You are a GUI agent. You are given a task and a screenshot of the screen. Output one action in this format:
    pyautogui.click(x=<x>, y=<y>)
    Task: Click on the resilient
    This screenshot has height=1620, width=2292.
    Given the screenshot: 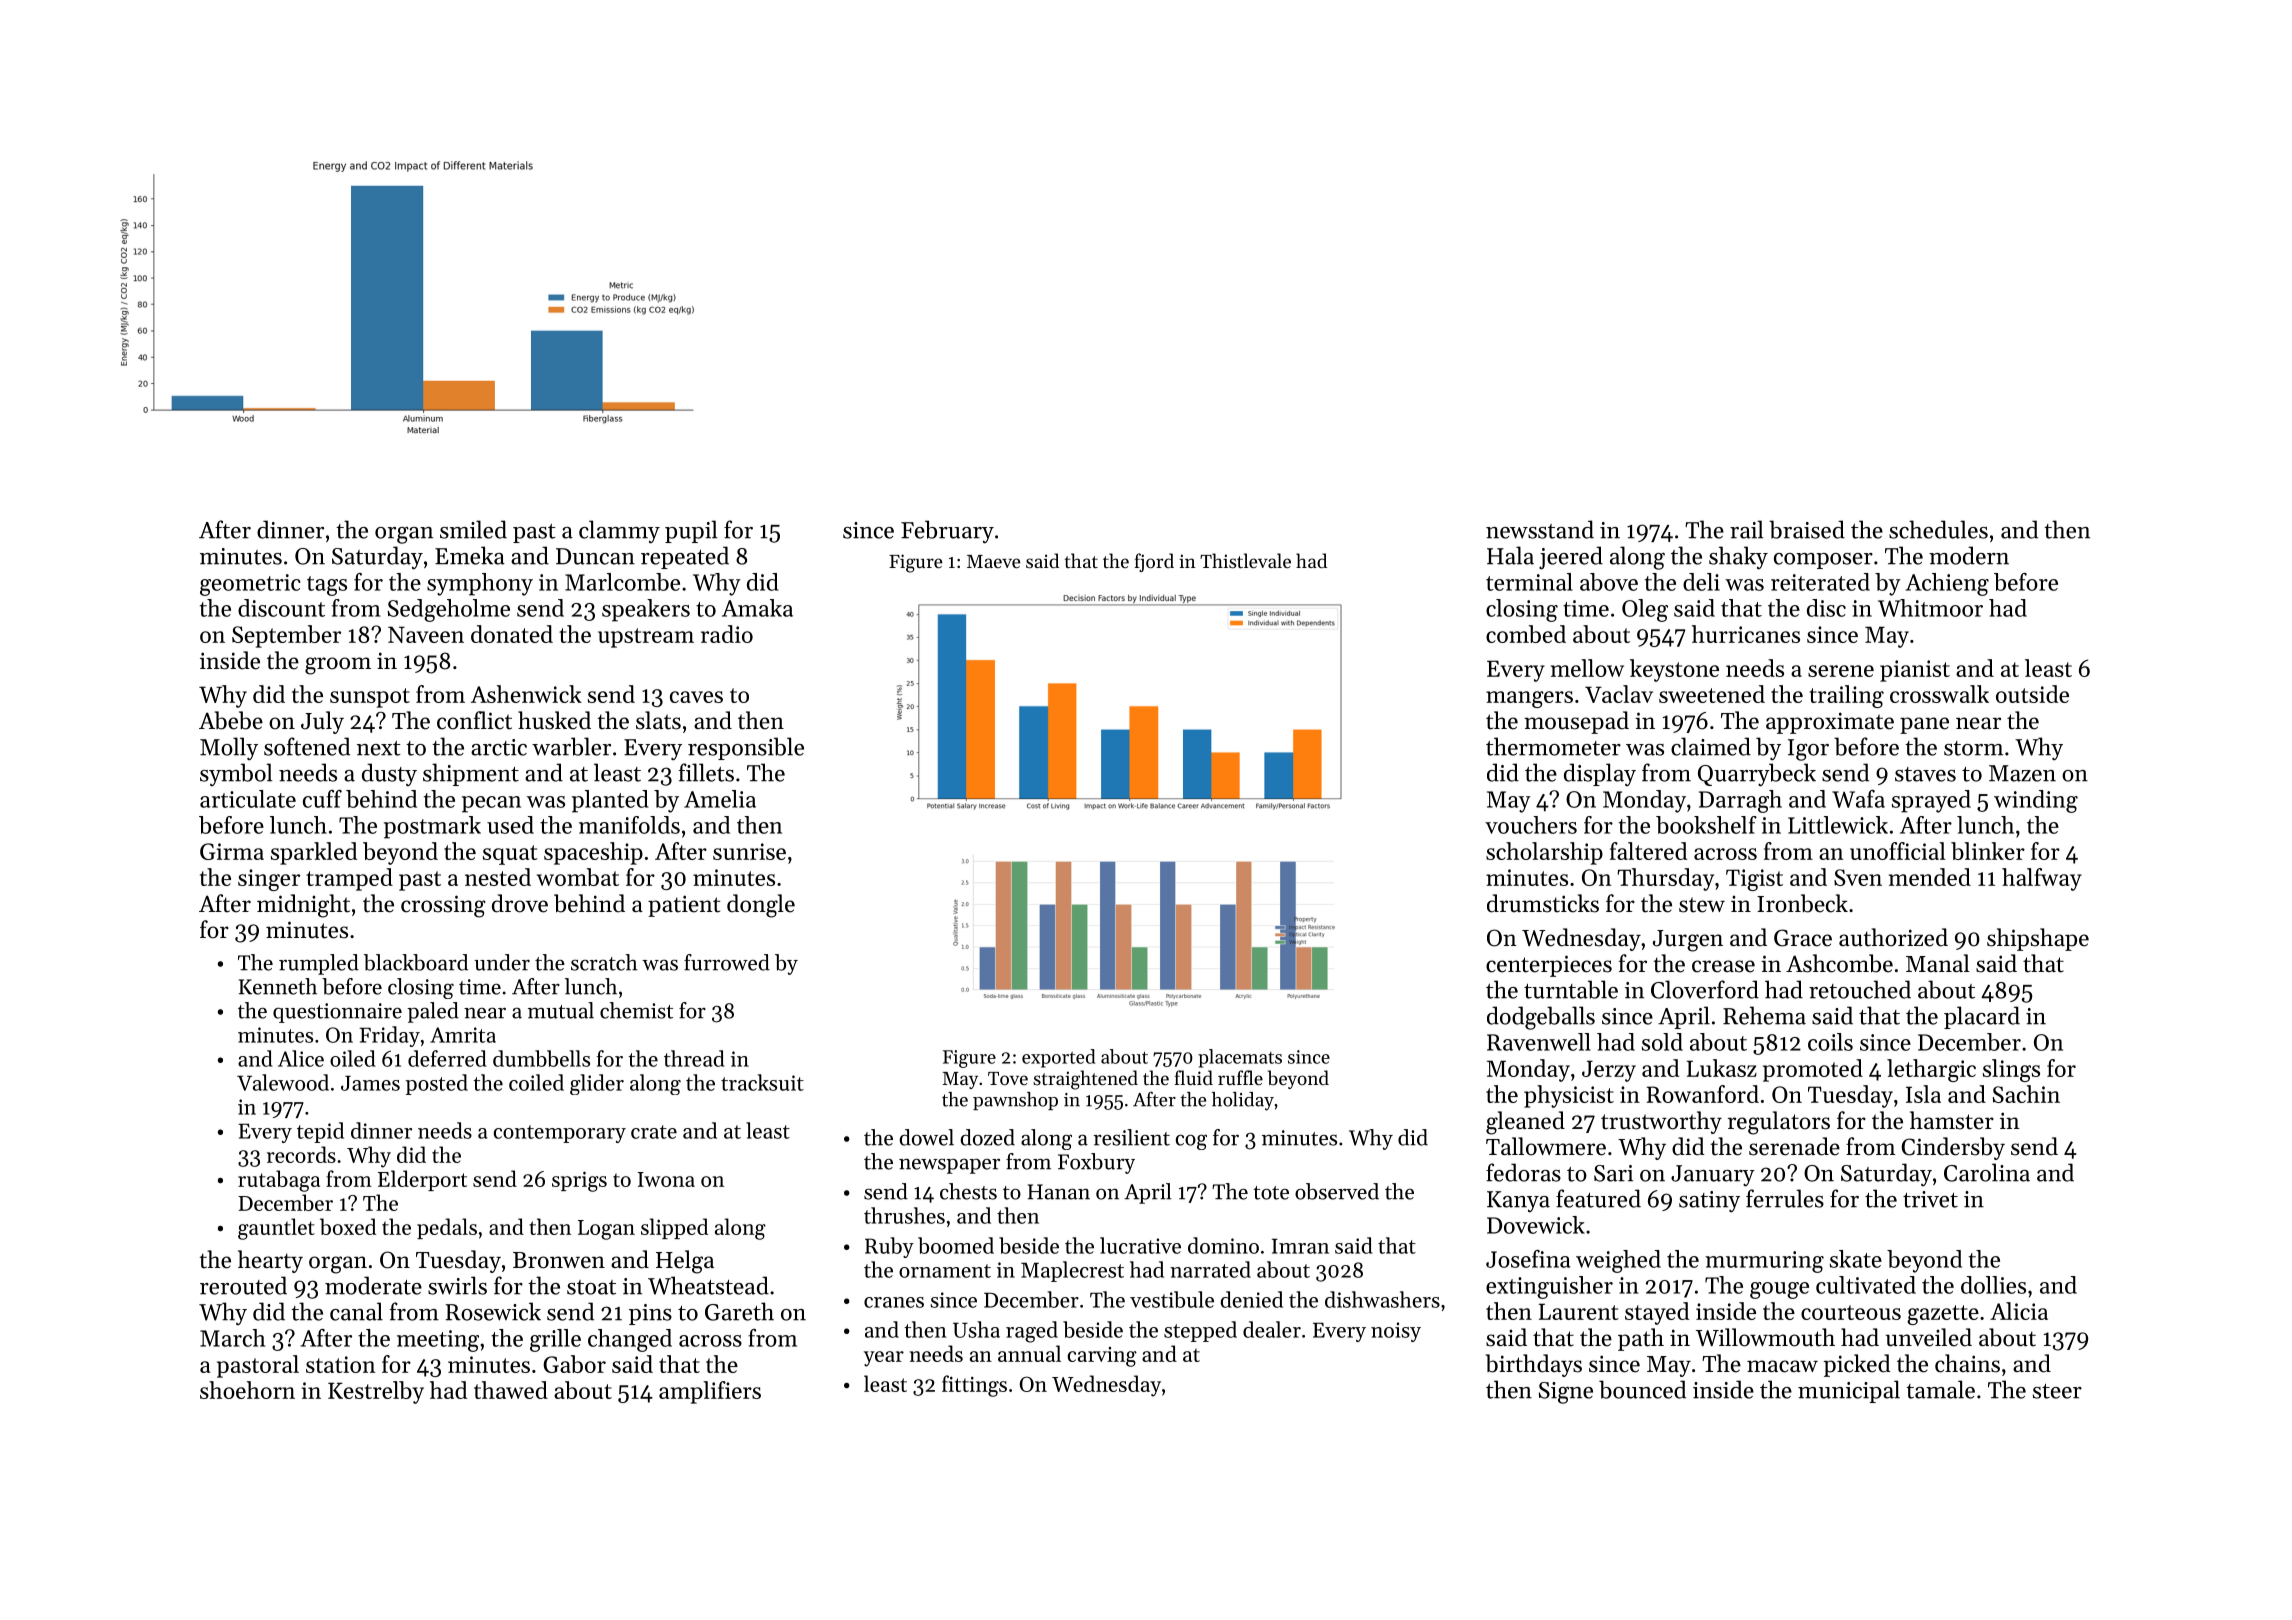 What is the action you would take?
    pyautogui.click(x=1132, y=1137)
